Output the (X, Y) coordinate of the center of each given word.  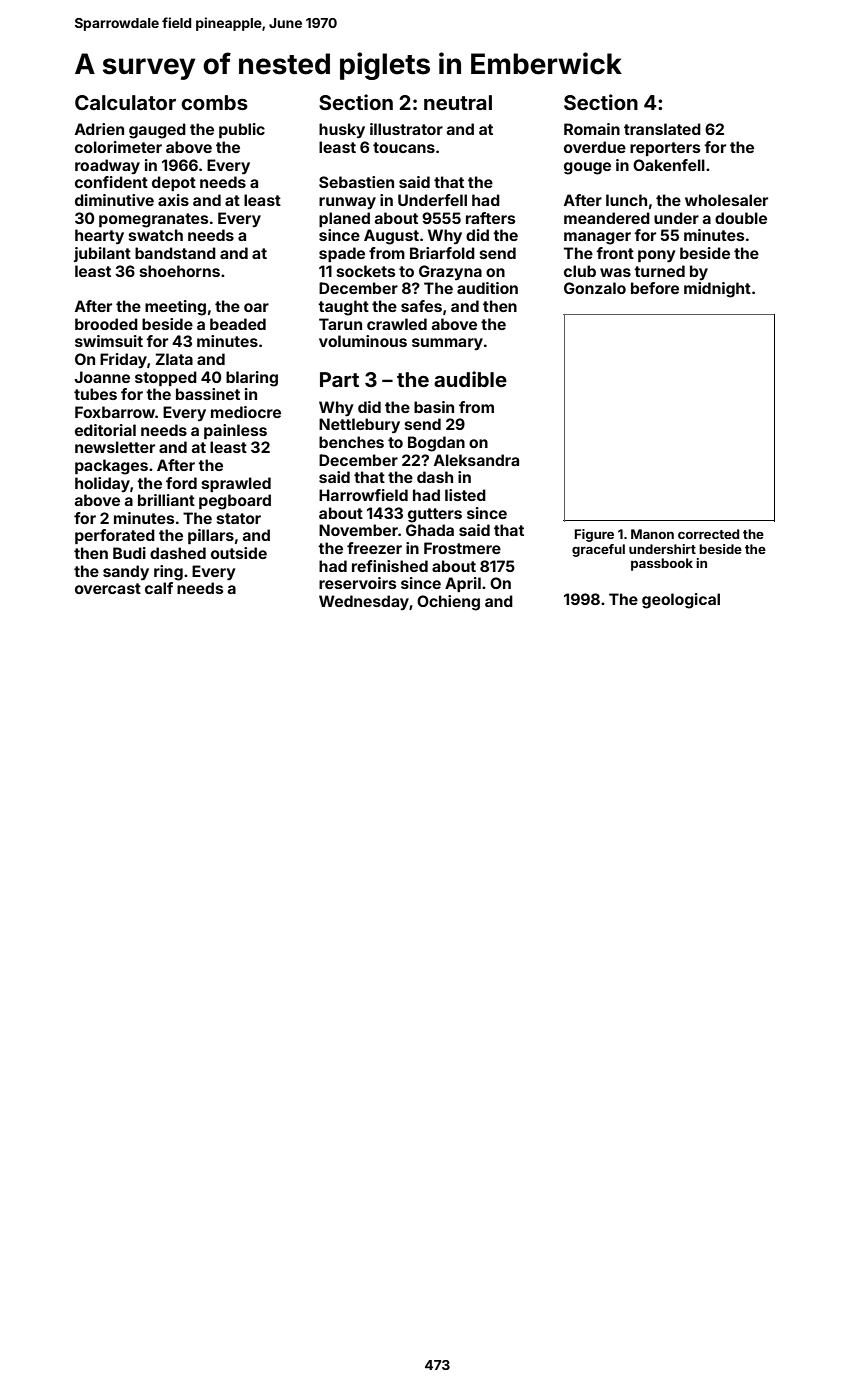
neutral (458, 102)
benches (351, 442)
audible (470, 379)
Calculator (125, 102)
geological (681, 601)
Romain (592, 129)
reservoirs (357, 583)
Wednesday (364, 602)
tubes (95, 394)
